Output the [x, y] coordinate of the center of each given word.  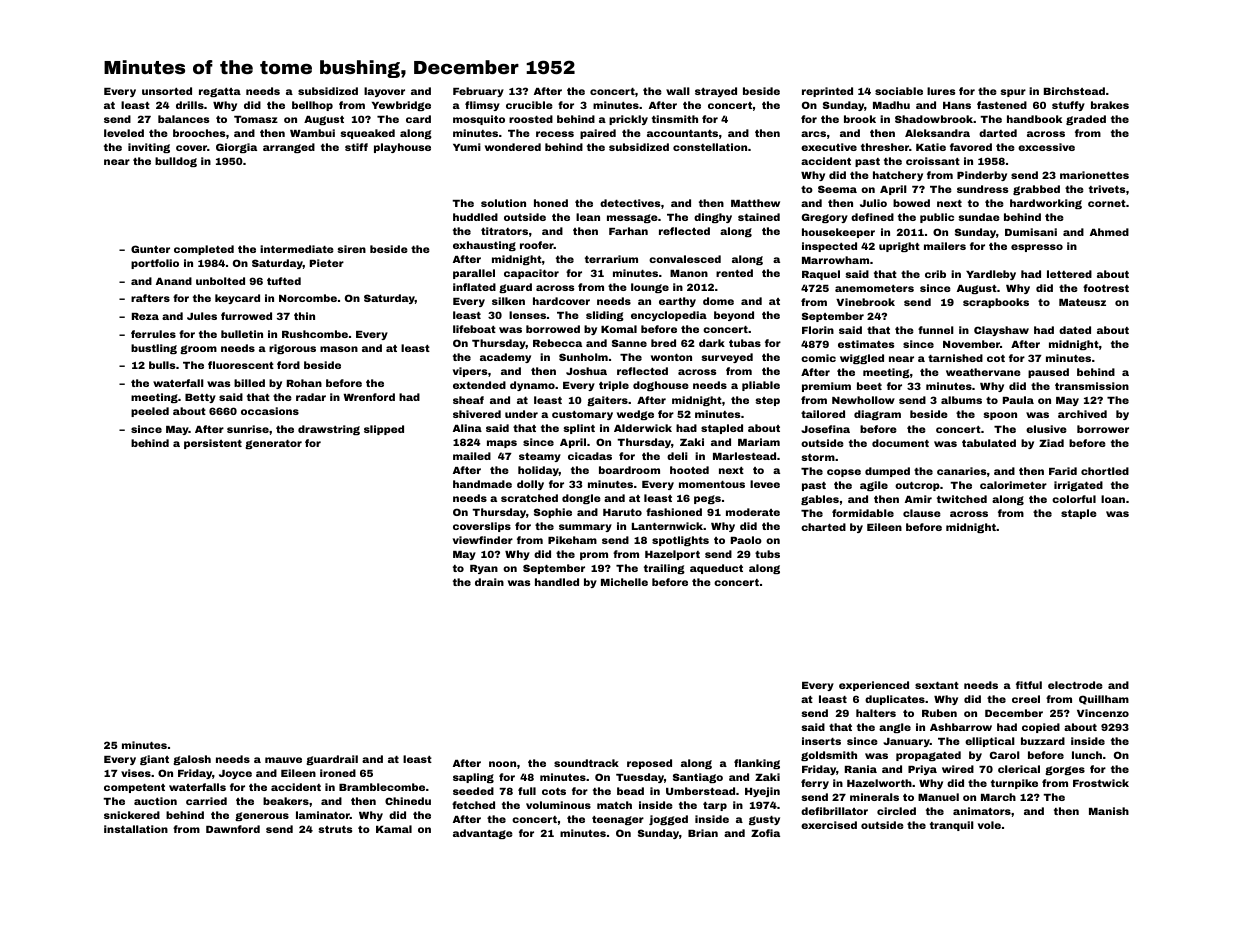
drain [489, 582]
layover [384, 92]
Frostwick [1101, 783]
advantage [483, 834]
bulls [162, 365]
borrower [1103, 429]
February [478, 92]
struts [335, 829]
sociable [899, 91]
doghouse [661, 386]
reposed [649, 764]
